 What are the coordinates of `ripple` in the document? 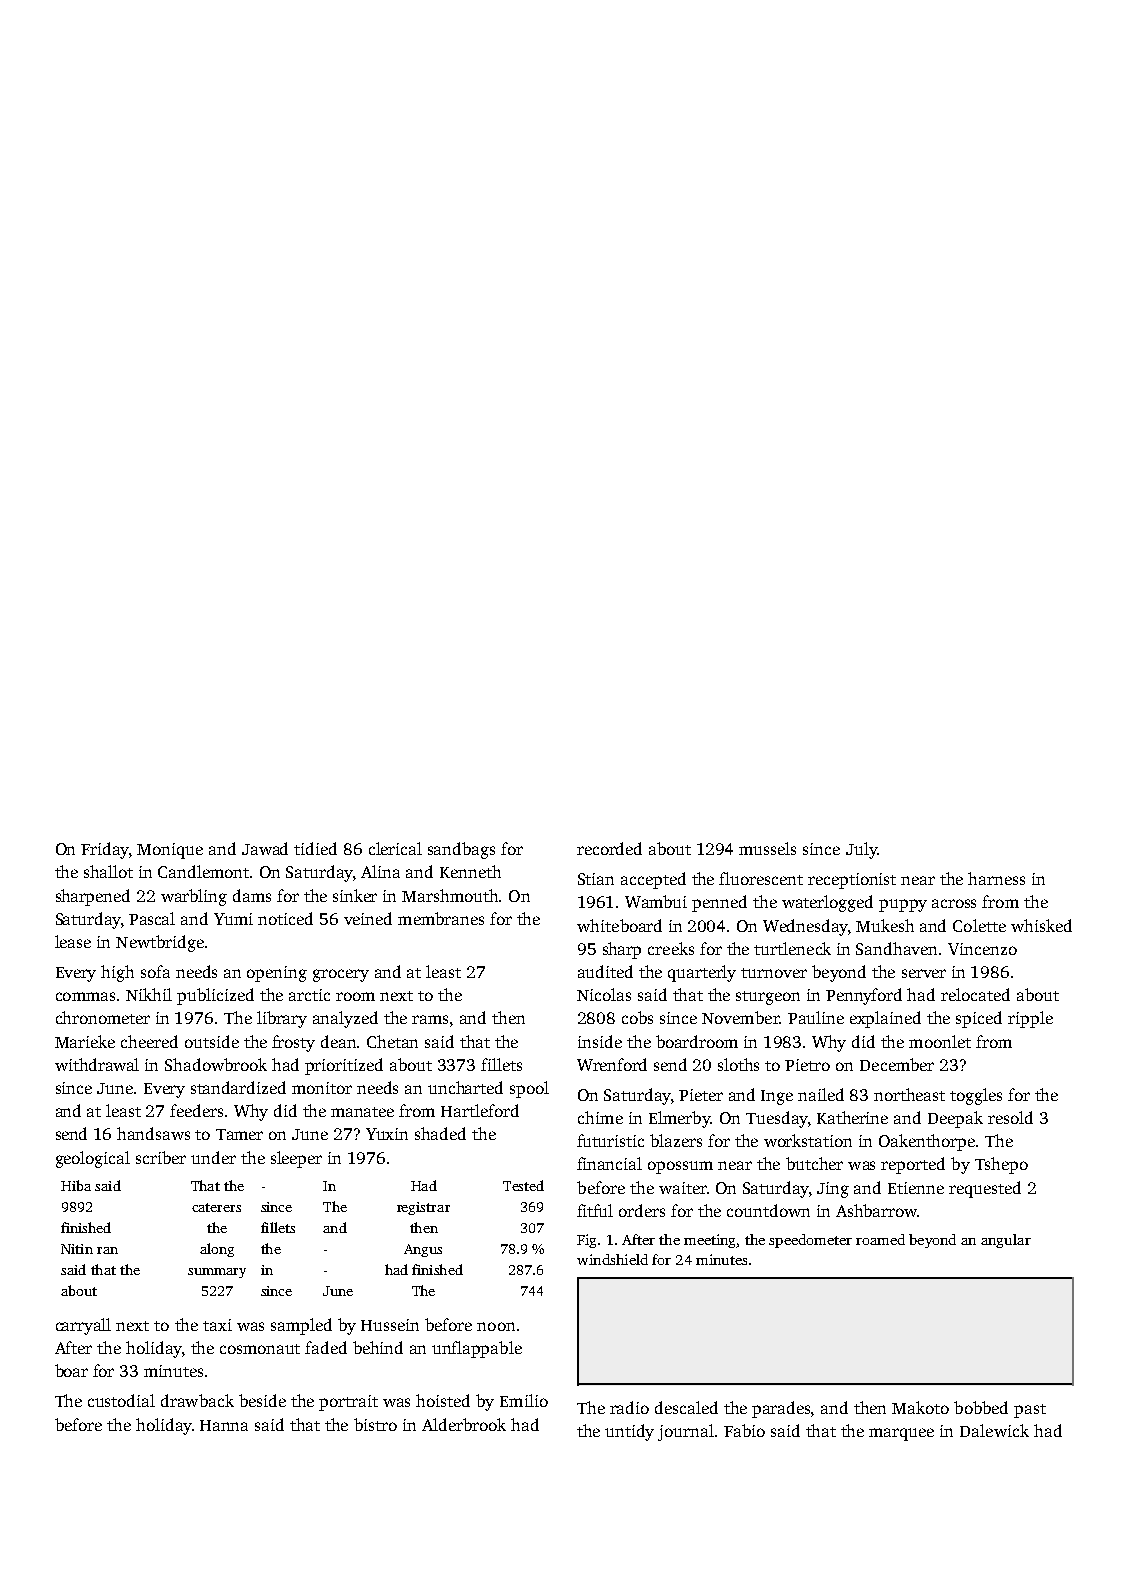 It's located at (1030, 1019).
